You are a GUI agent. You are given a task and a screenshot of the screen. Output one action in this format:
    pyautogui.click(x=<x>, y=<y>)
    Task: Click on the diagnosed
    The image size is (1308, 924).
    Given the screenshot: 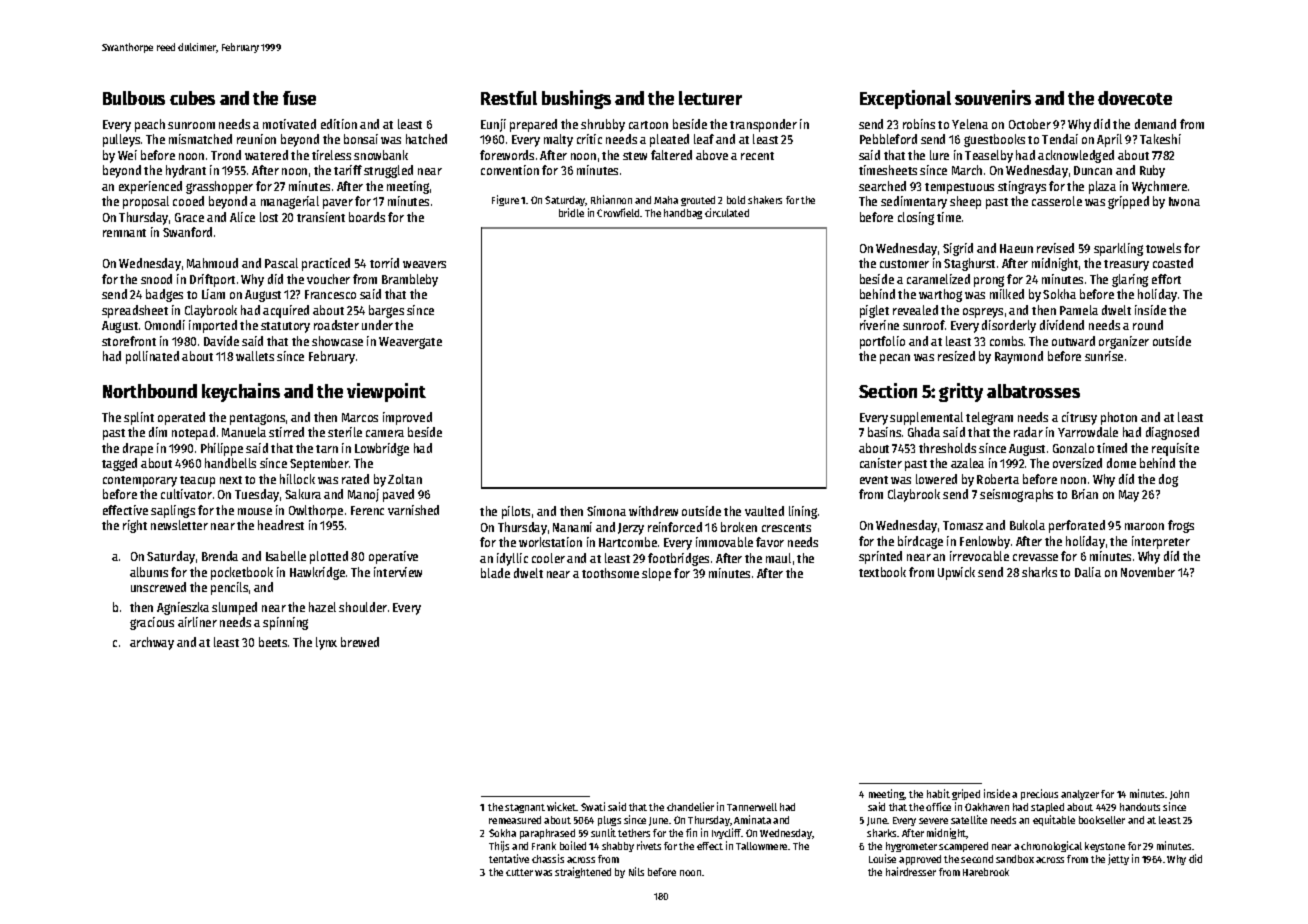 What is the action you would take?
    pyautogui.click(x=1172, y=433)
